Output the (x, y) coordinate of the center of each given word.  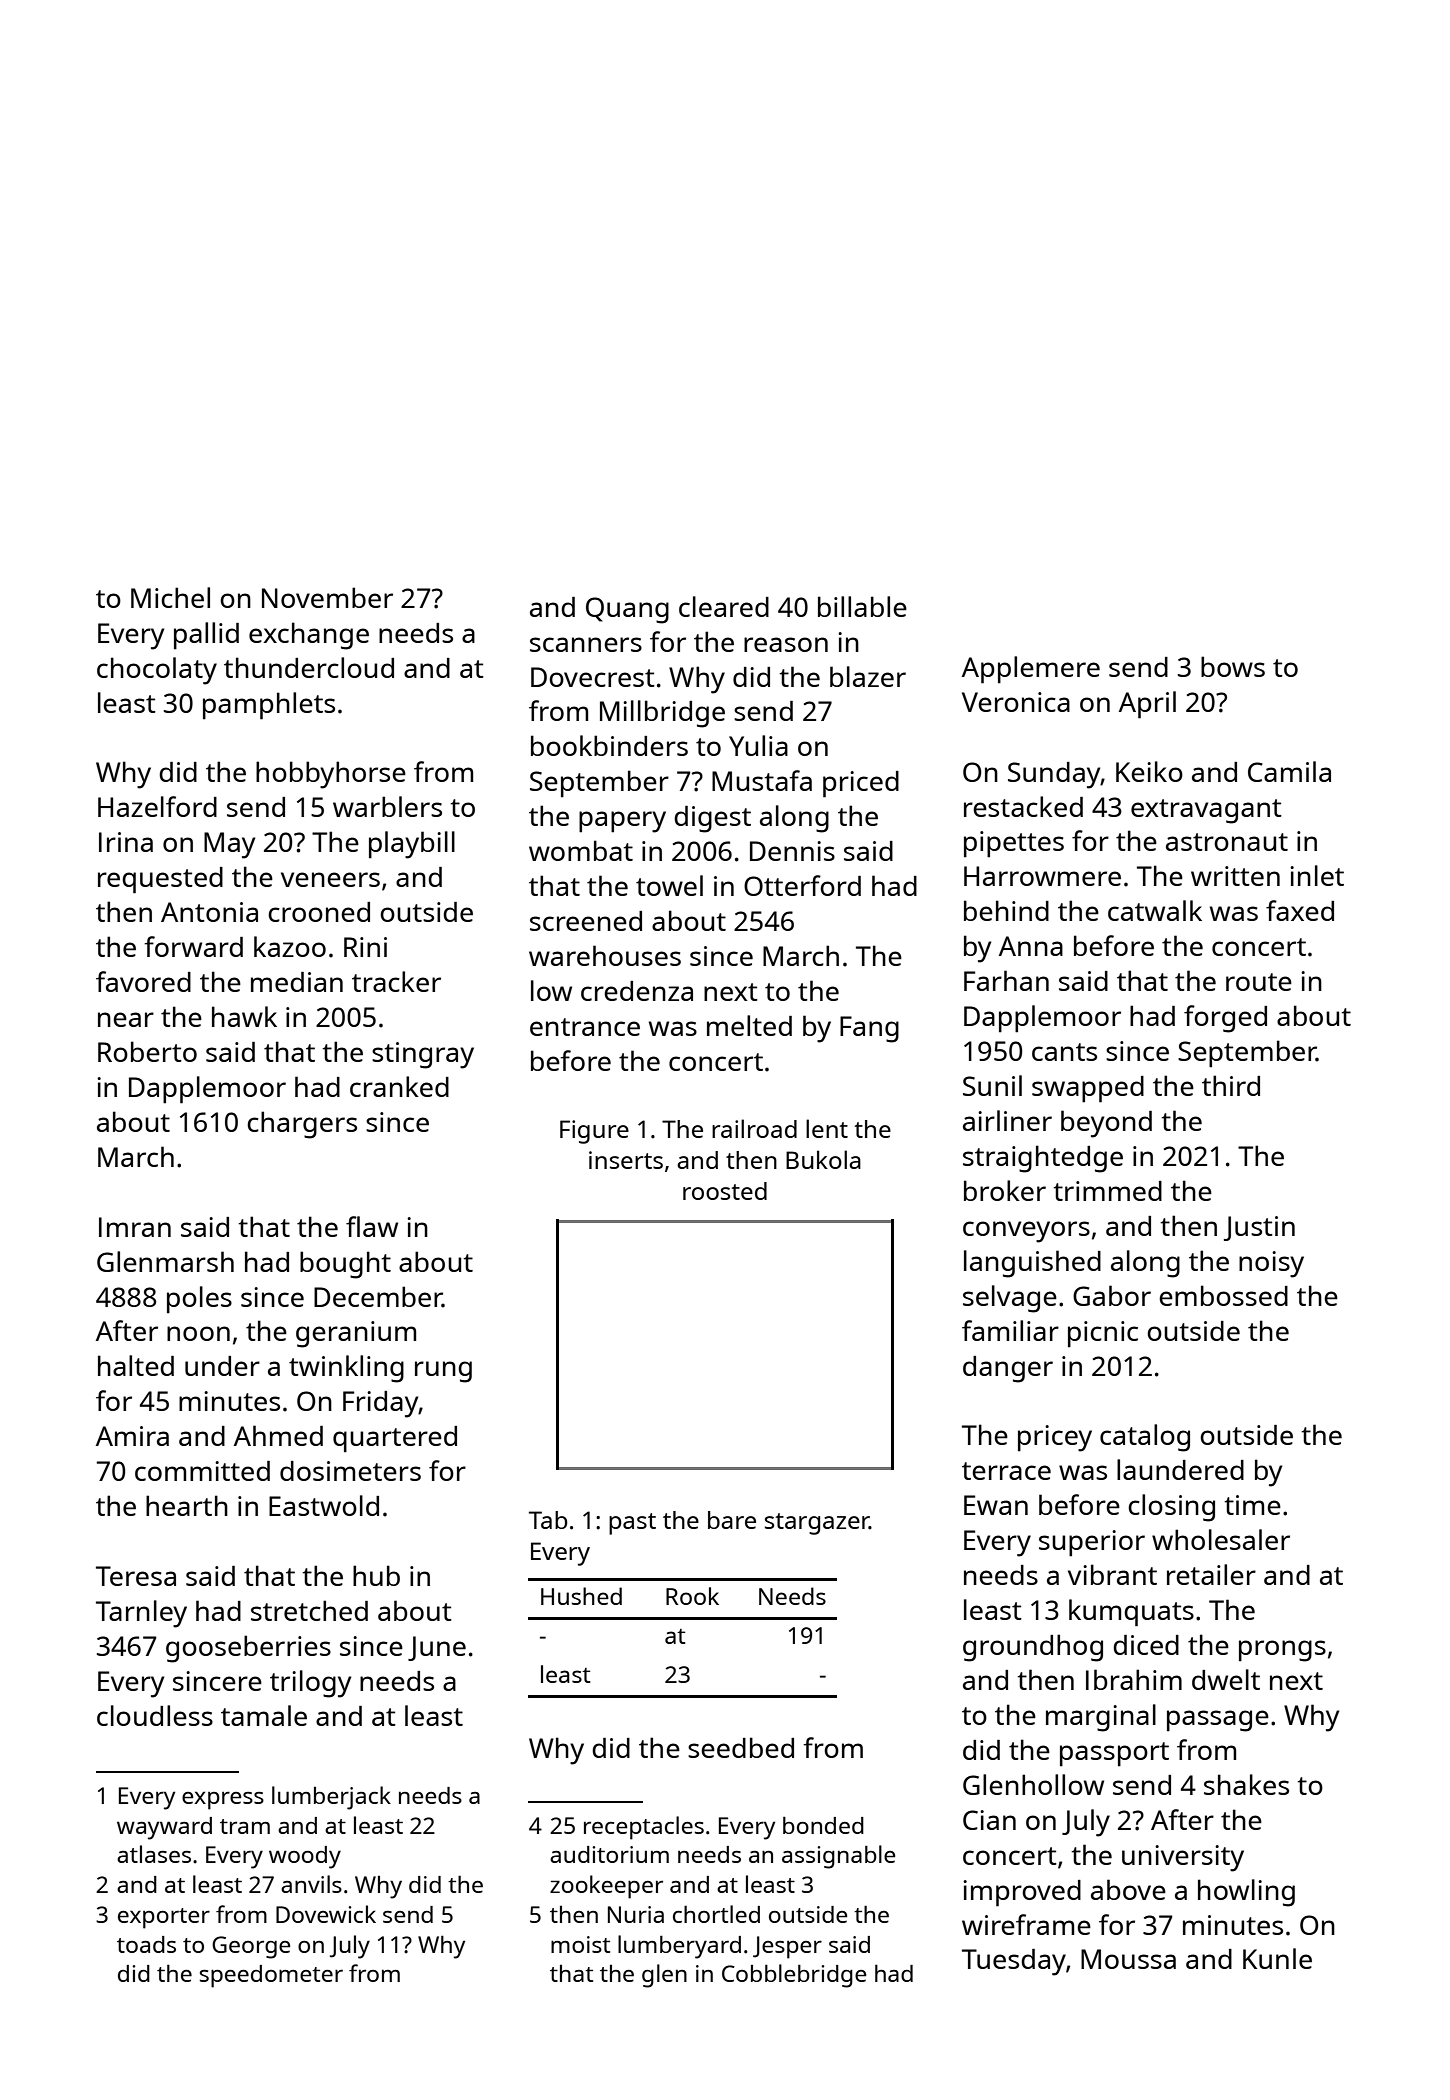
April (1147, 705)
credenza (637, 991)
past (632, 1524)
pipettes (1014, 844)
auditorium (609, 1854)
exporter (164, 1918)
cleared (724, 606)
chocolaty (157, 671)
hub (376, 1575)
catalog (1145, 1438)
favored (143, 981)
